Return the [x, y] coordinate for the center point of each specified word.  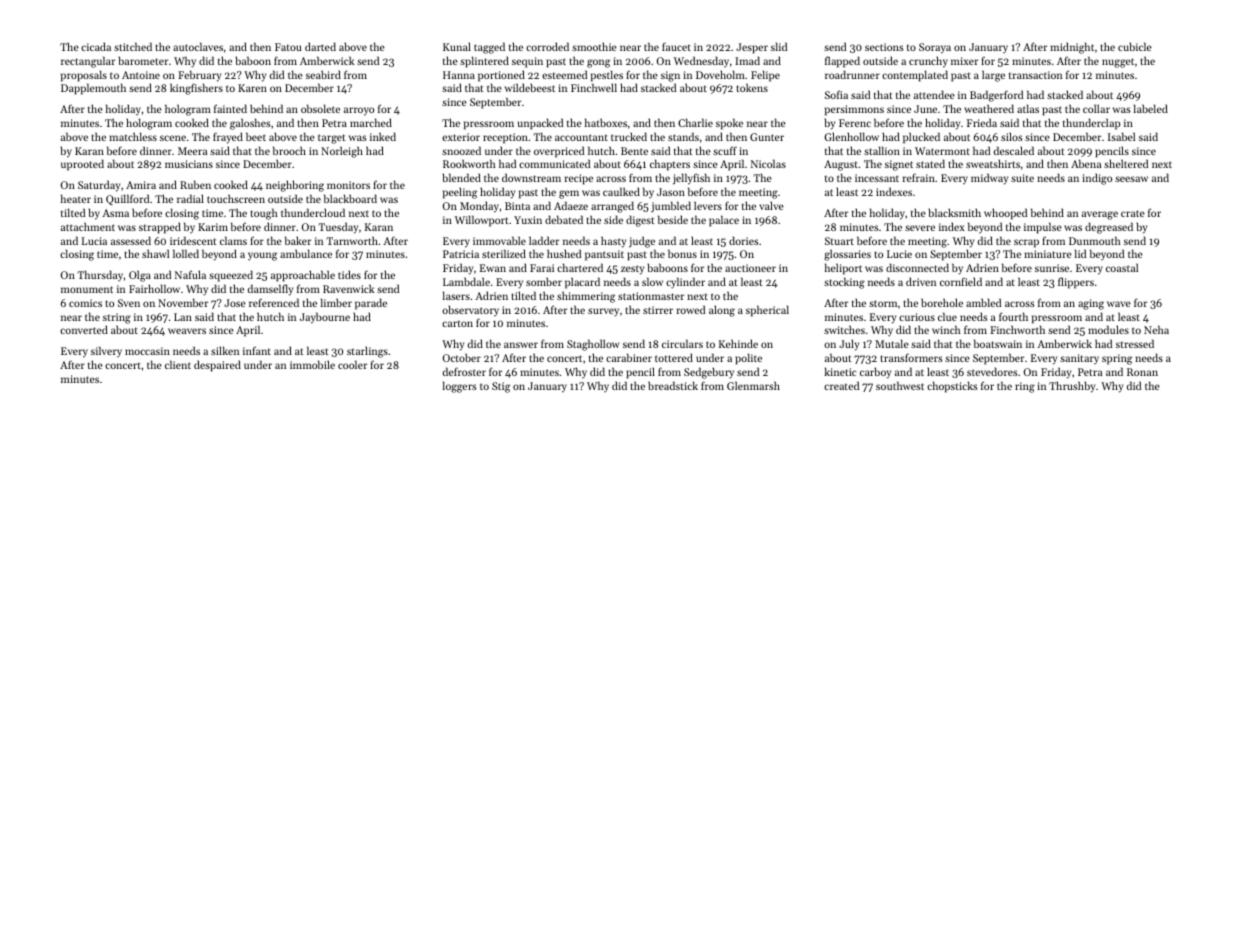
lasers [456, 295]
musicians [189, 164]
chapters [670, 165]
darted [320, 46]
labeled [1151, 108]
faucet [676, 46]
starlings [367, 352]
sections [884, 47]
